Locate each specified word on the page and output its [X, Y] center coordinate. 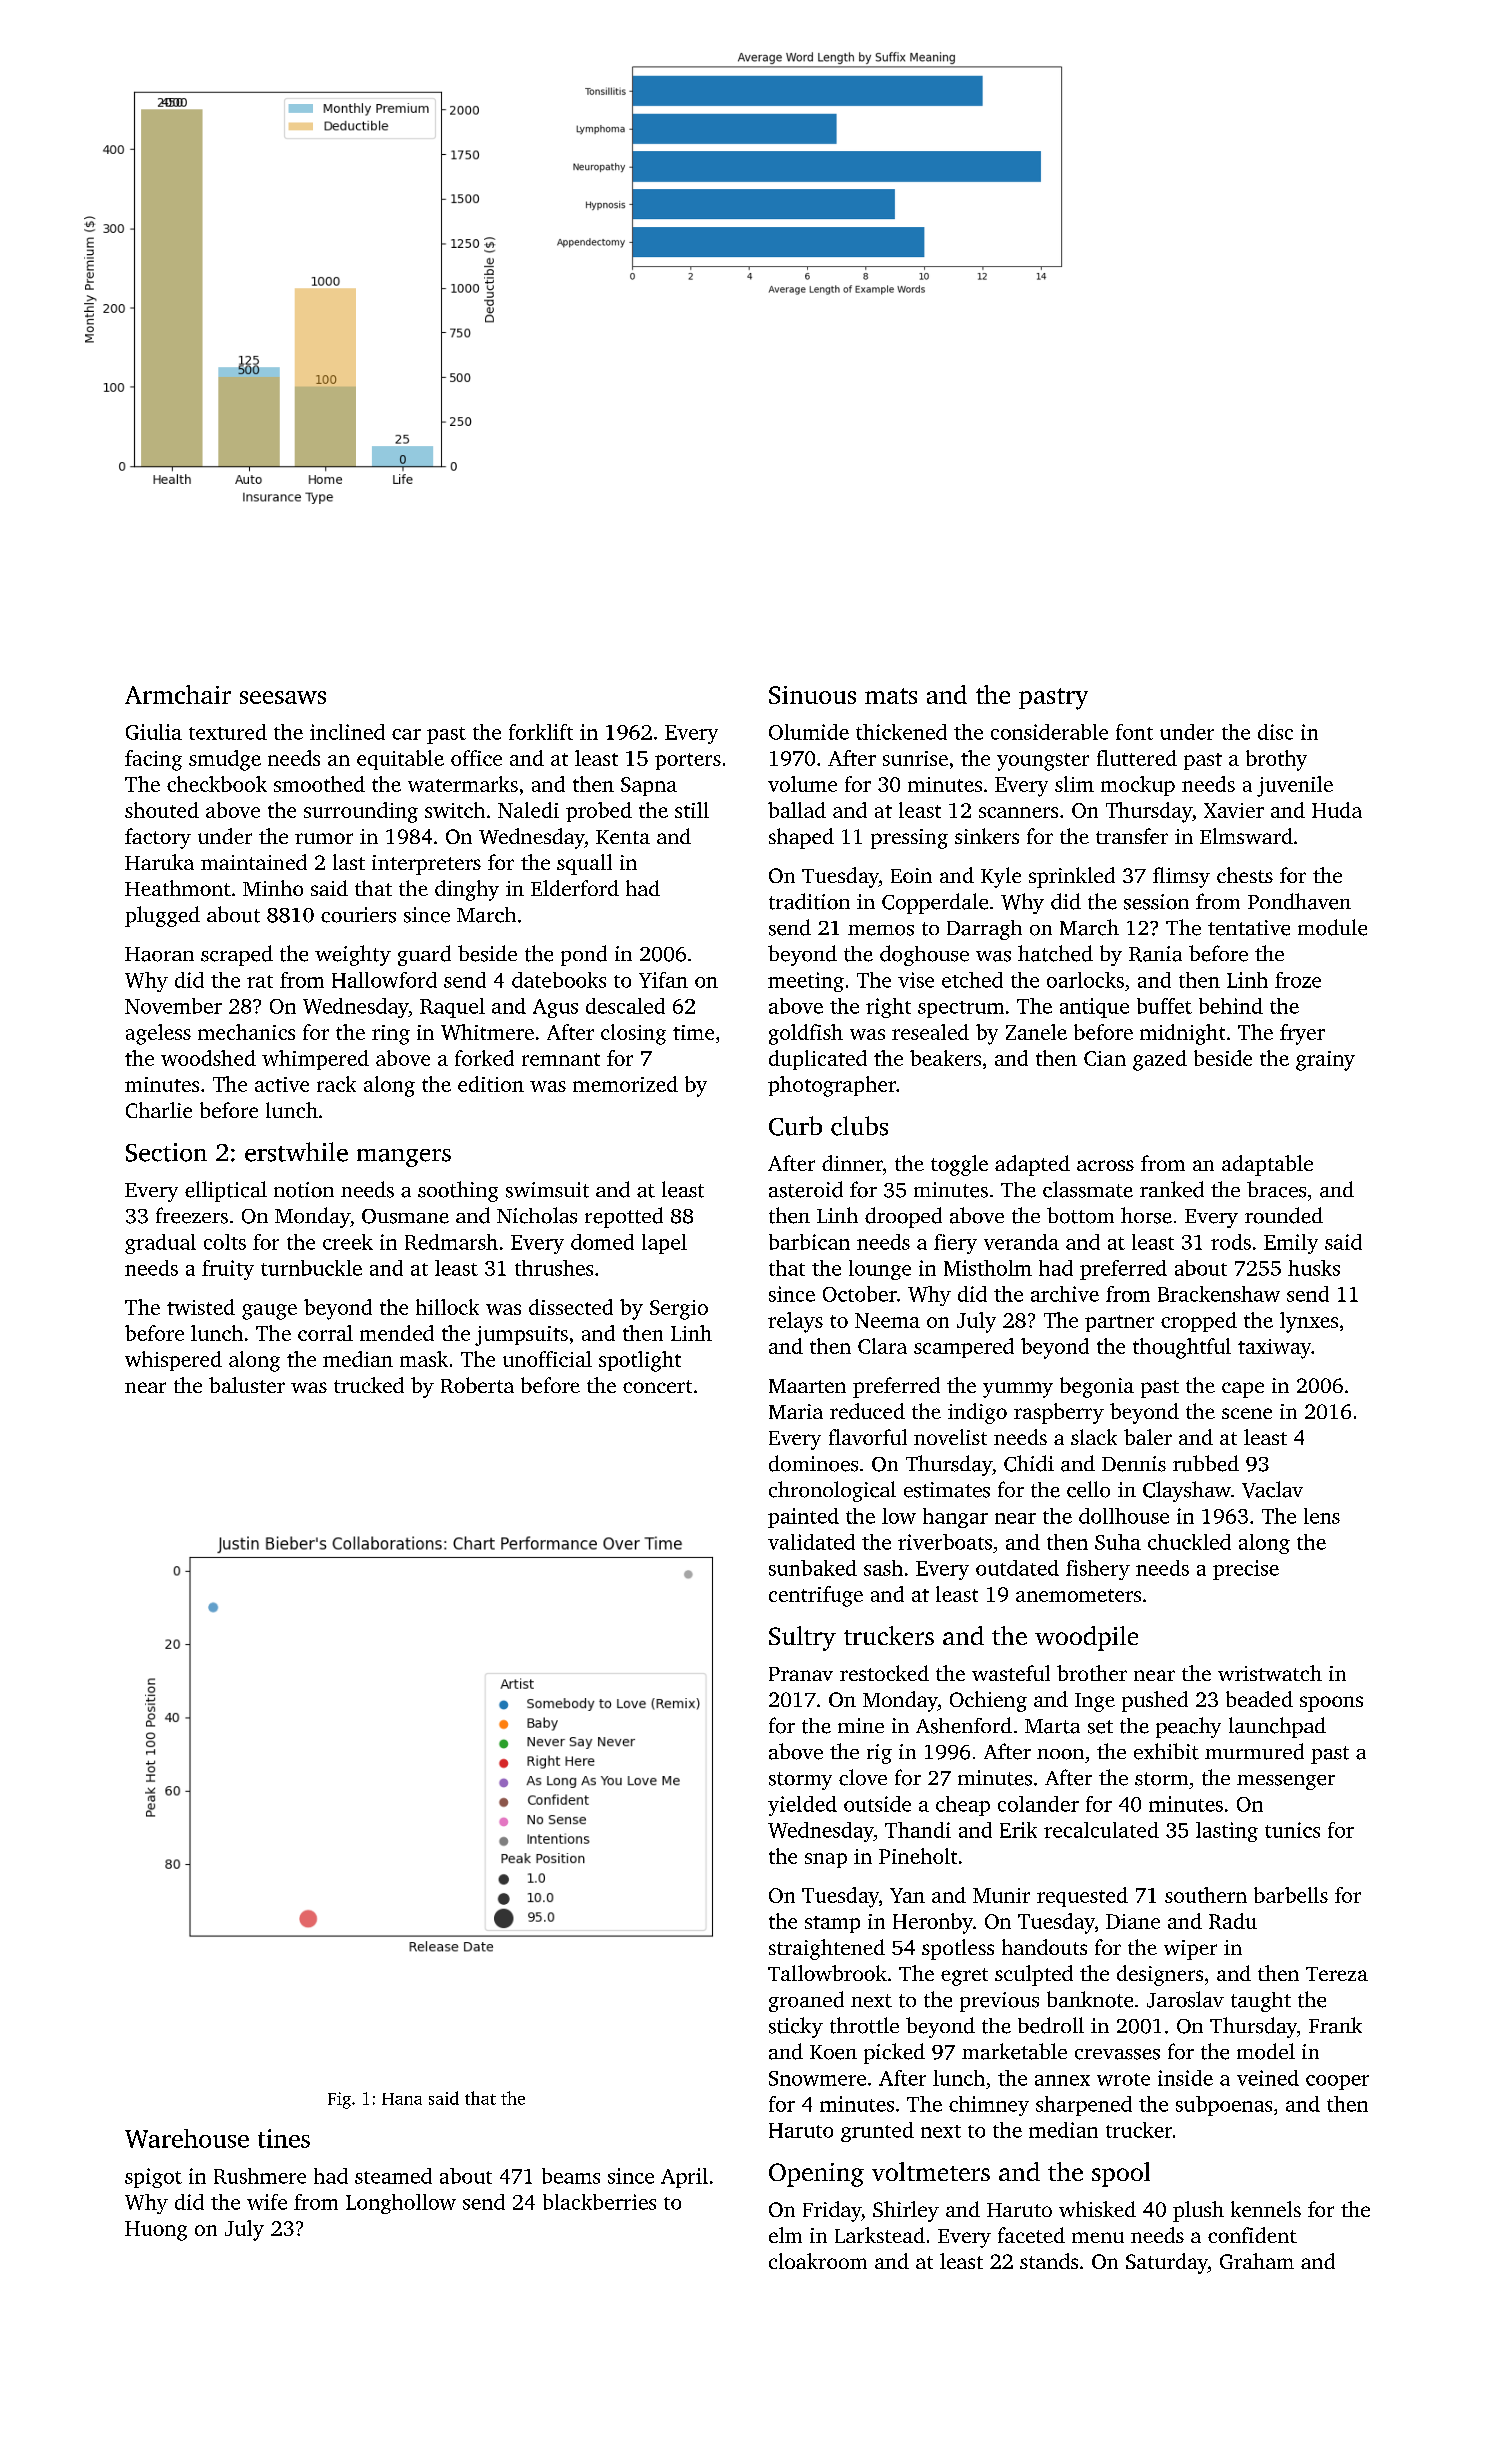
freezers [192, 1215]
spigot [153, 2178]
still [692, 810]
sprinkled [1072, 877]
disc [1275, 732]
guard [424, 955]
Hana [402, 2099]
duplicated [818, 1060]
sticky [796, 2027]
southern [1206, 1895]
